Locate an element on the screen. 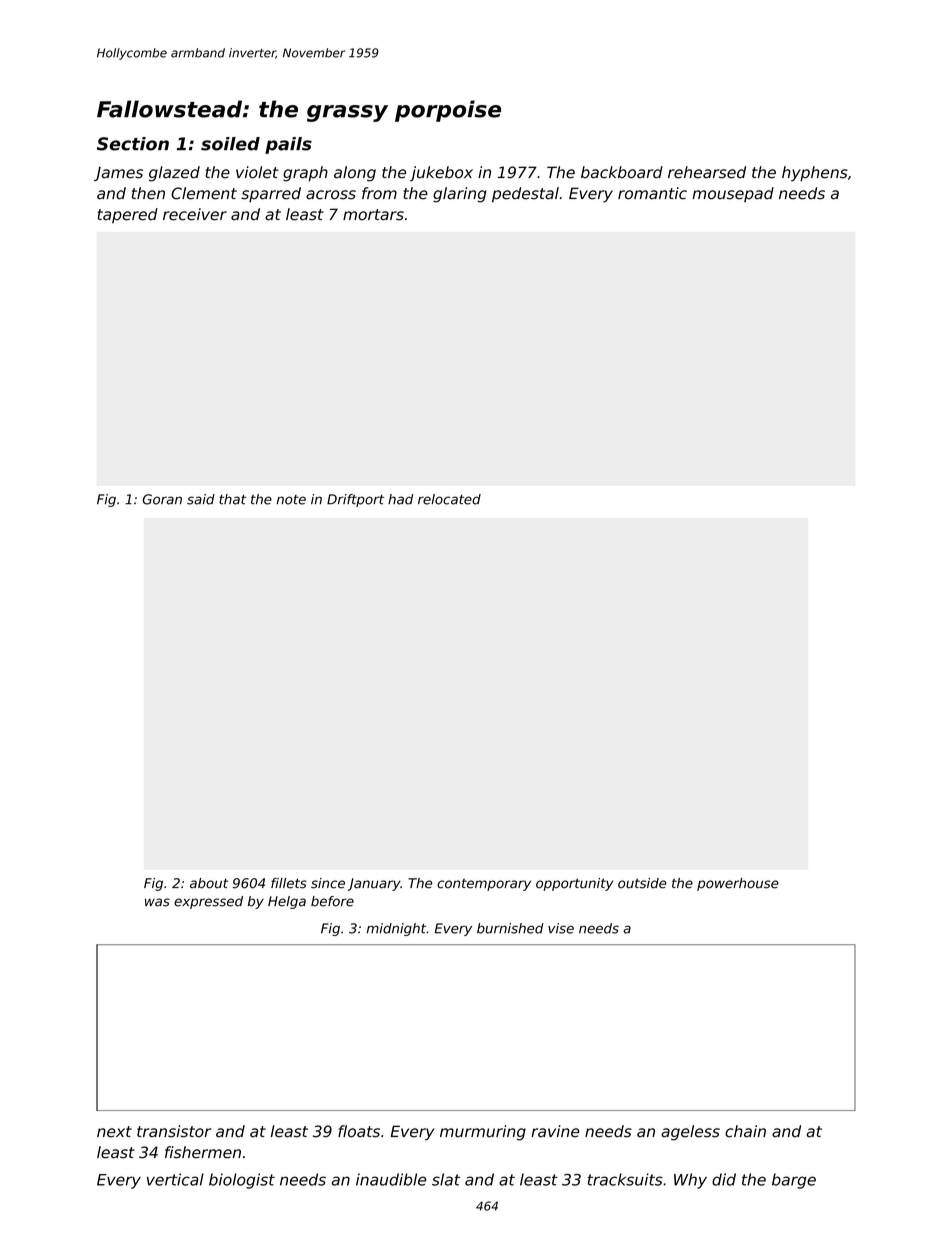  outside is located at coordinates (642, 883).
